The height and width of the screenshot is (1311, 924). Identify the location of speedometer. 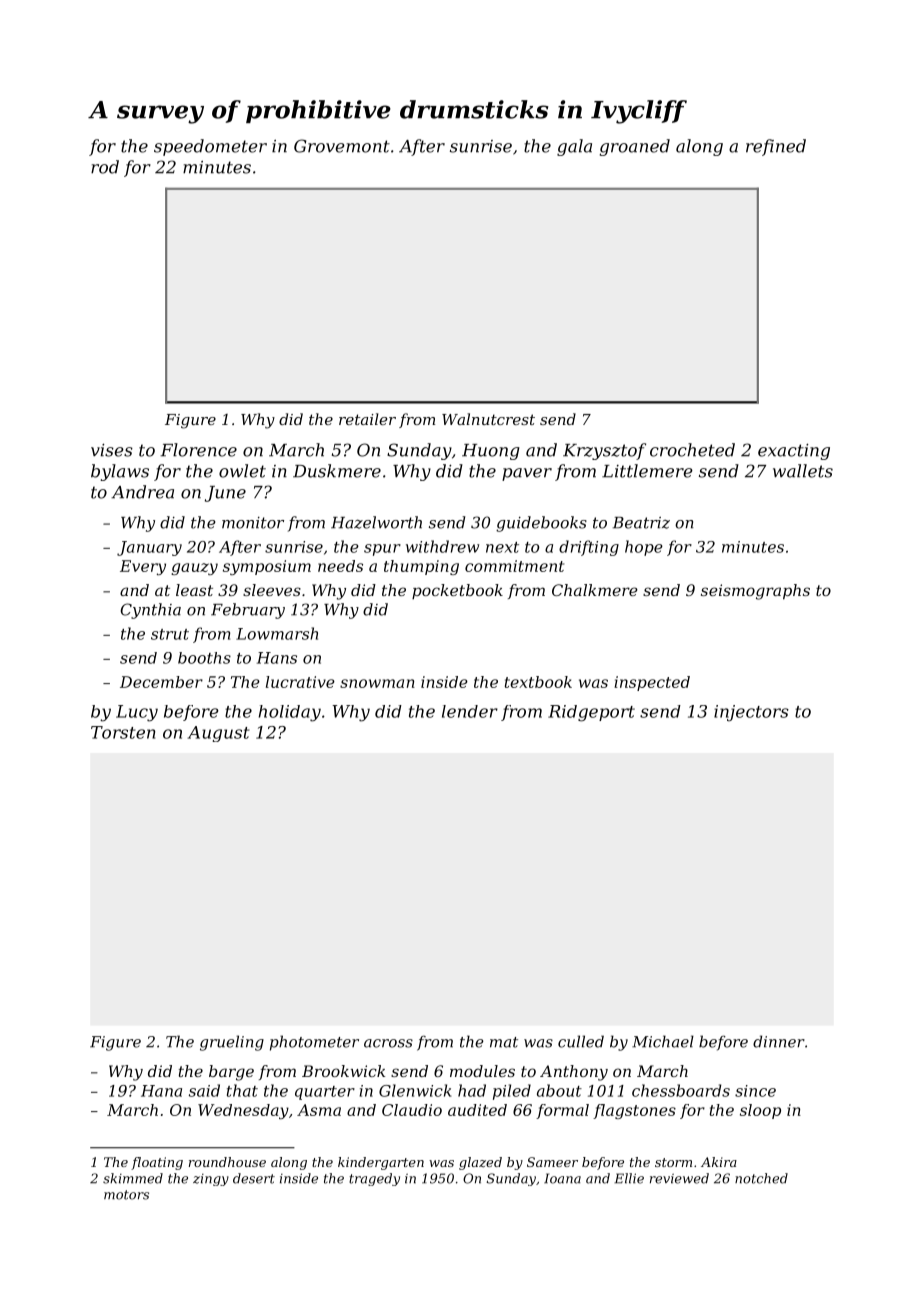
(210, 147).
